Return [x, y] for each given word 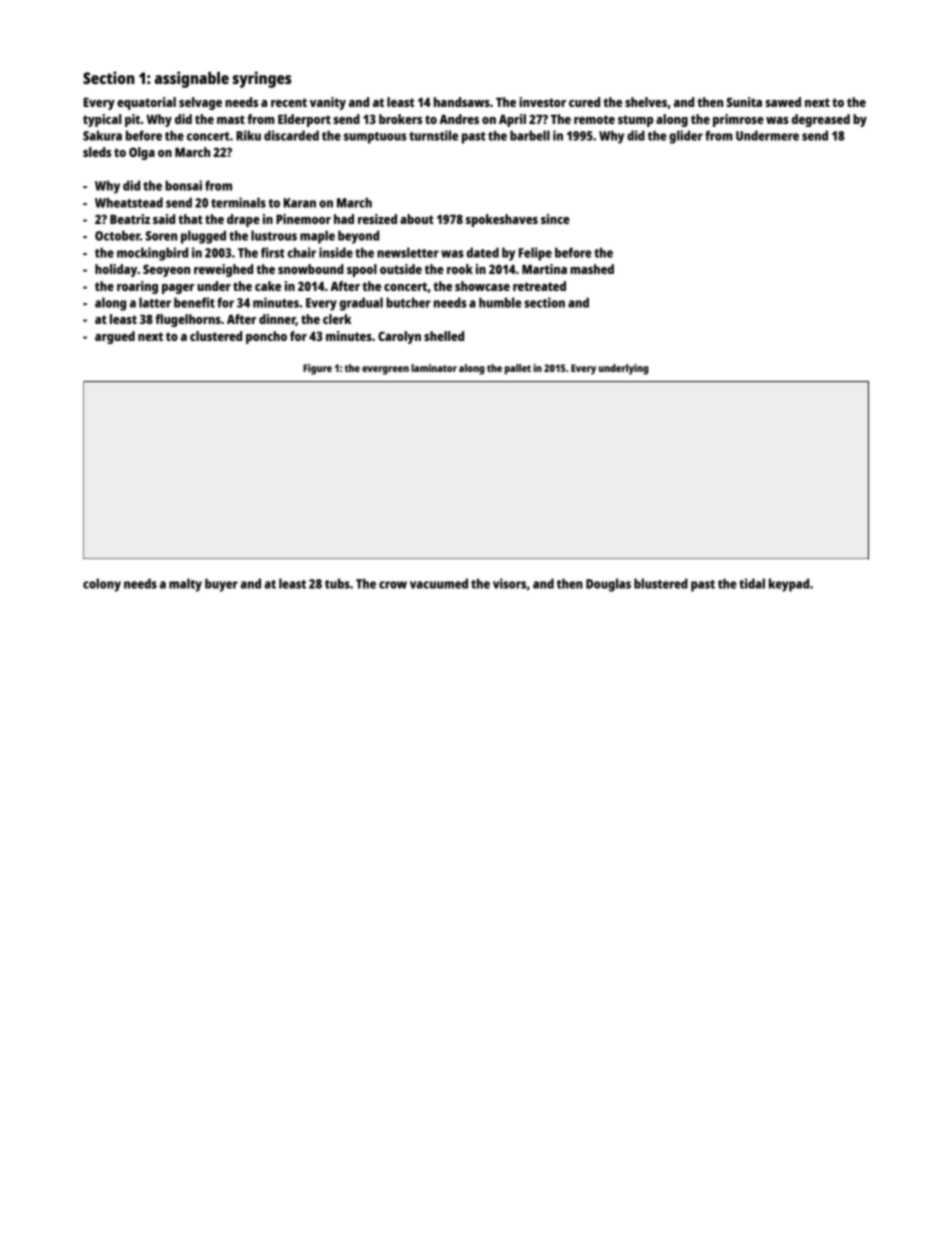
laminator [434, 368]
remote [594, 119]
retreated [539, 286]
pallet [518, 369]
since [555, 219]
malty [185, 585]
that [190, 219]
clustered [216, 336]
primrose [738, 120]
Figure [317, 369]
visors [509, 583]
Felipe [535, 254]
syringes [262, 79]
